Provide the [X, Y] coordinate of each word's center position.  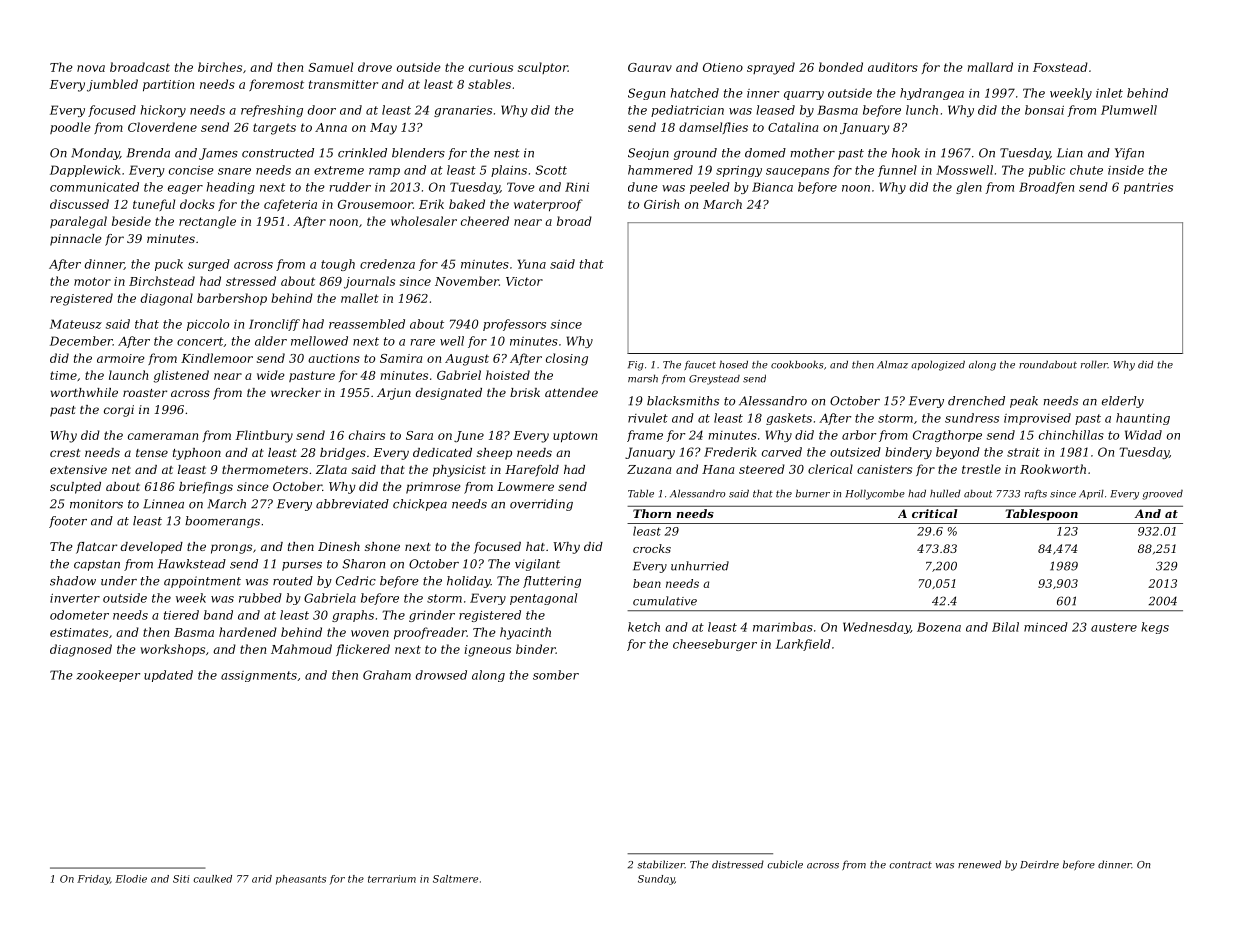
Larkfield [803, 645]
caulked [212, 879]
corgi [119, 411]
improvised [1037, 419]
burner [813, 494]
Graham [387, 675]
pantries [1148, 188]
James [218, 154]
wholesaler [424, 221]
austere [1114, 627]
